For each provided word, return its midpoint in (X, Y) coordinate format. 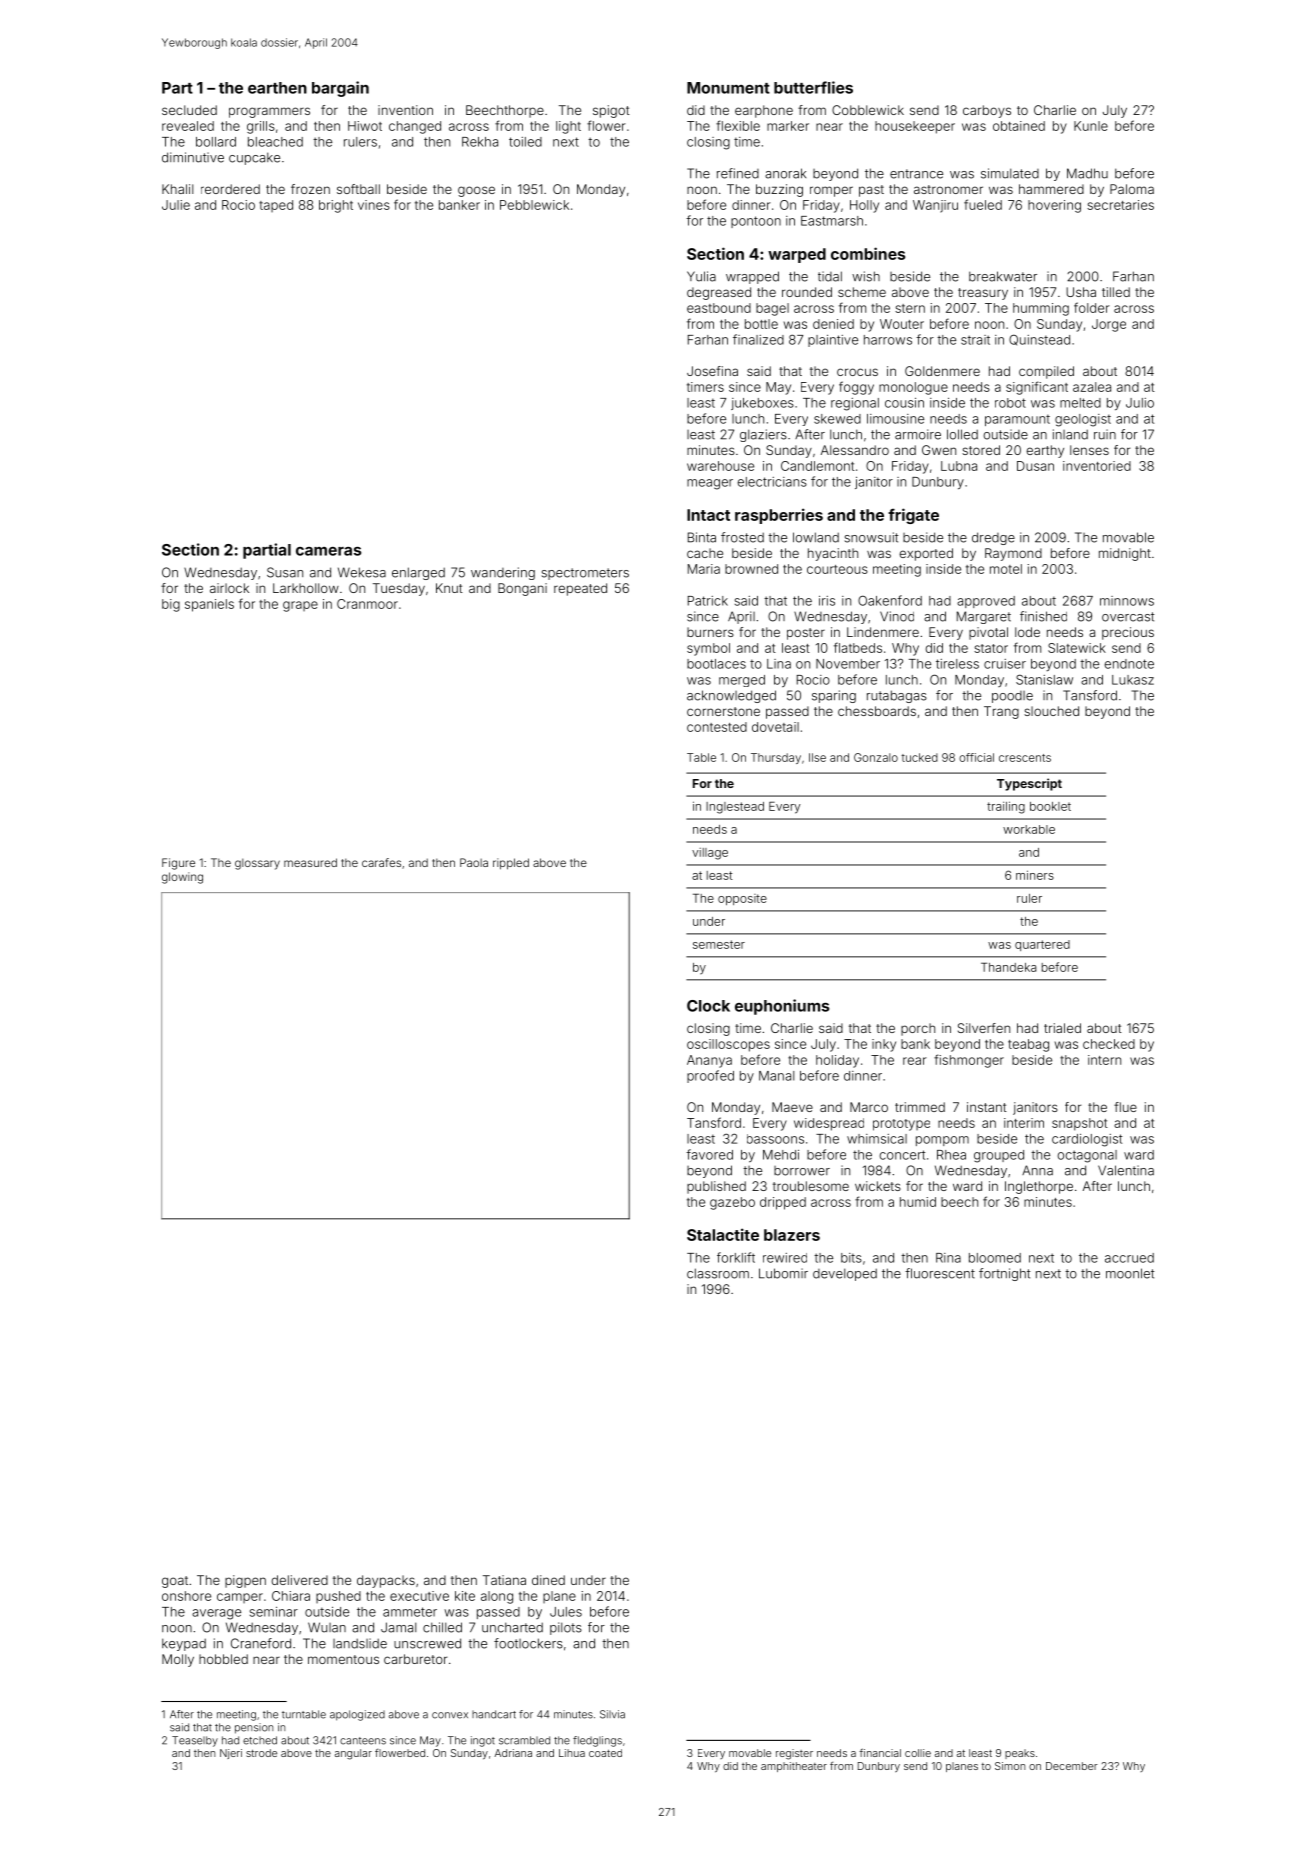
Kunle (1091, 126)
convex (450, 1715)
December (1072, 1766)
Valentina (1126, 1170)
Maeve (792, 1107)
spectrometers (585, 574)
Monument (728, 88)
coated (605, 1753)
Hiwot (365, 126)
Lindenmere (883, 632)
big (171, 605)
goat (175, 1582)
